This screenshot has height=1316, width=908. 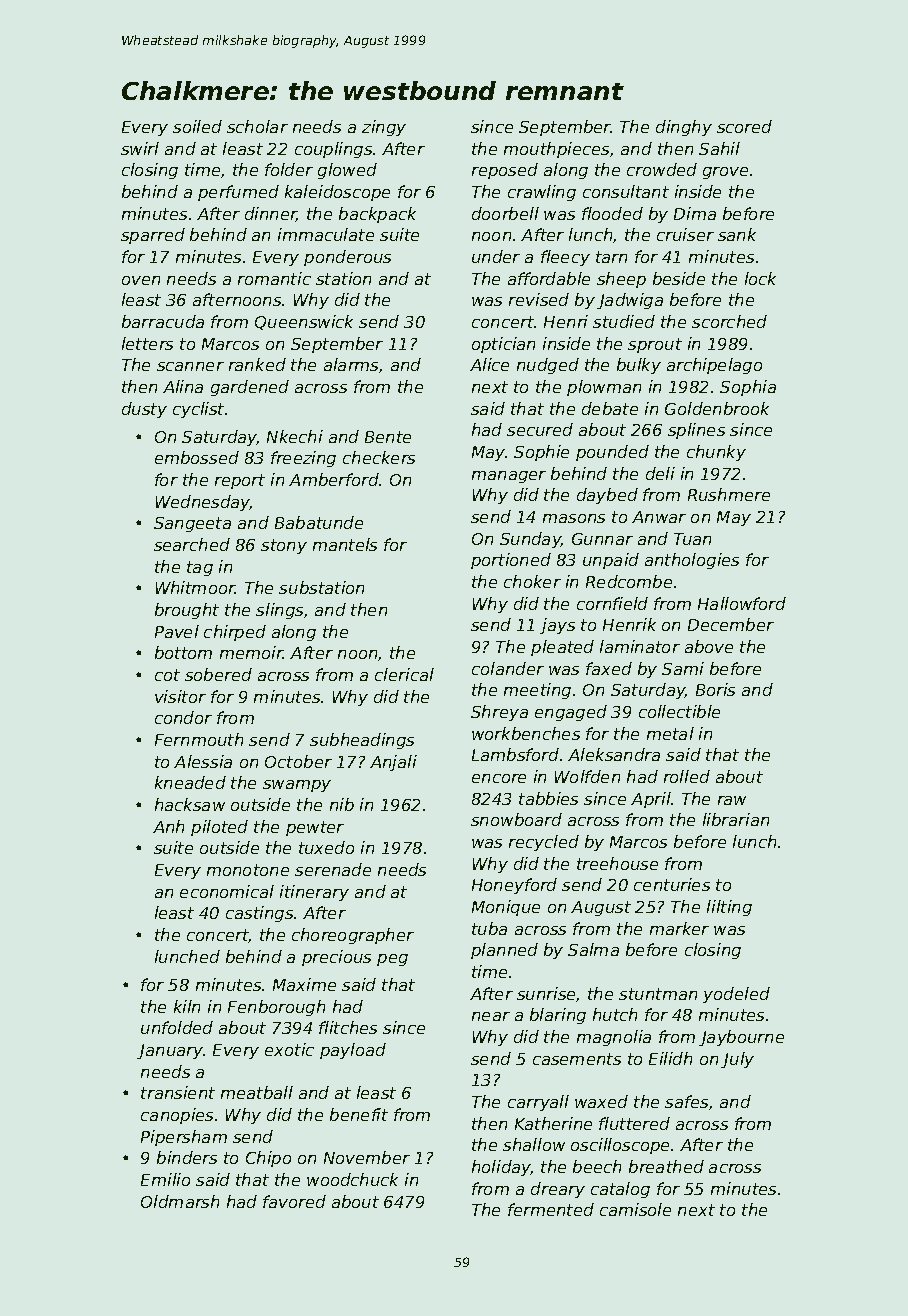 What do you see at coordinates (658, 994) in the screenshot?
I see `stuntman` at bounding box center [658, 994].
